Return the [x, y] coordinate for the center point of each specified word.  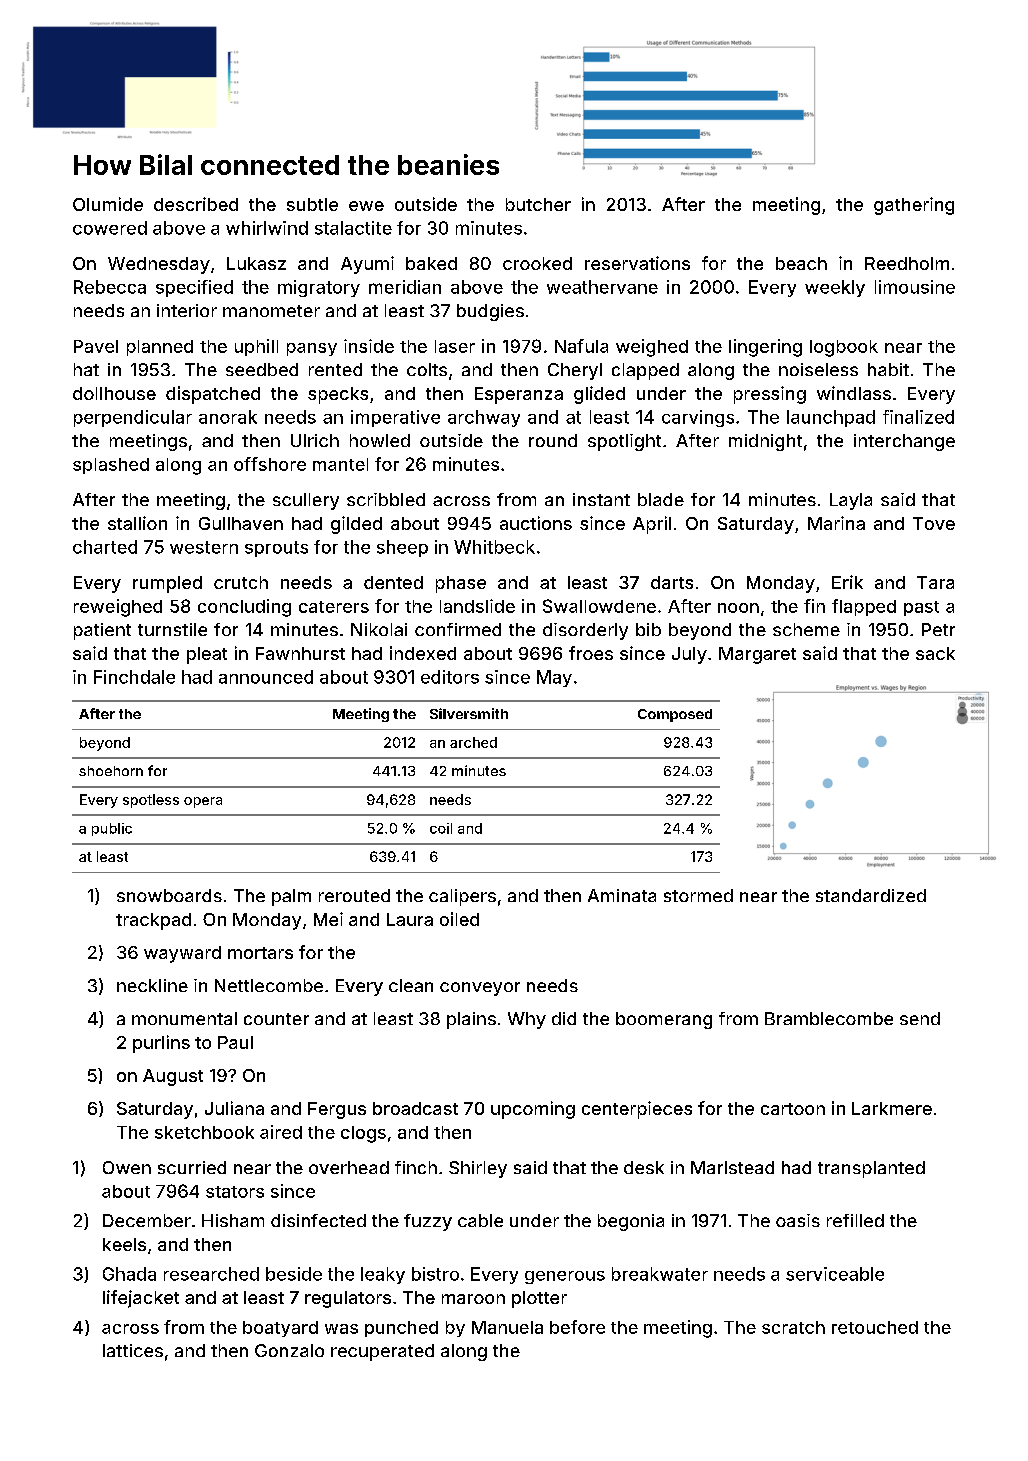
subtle [312, 204]
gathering [914, 206]
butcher [538, 204]
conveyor [480, 989]
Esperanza [519, 395]
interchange [904, 442]
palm [291, 897]
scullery [306, 501]
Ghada [129, 1274]
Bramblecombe [829, 1018]
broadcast [415, 1108]
